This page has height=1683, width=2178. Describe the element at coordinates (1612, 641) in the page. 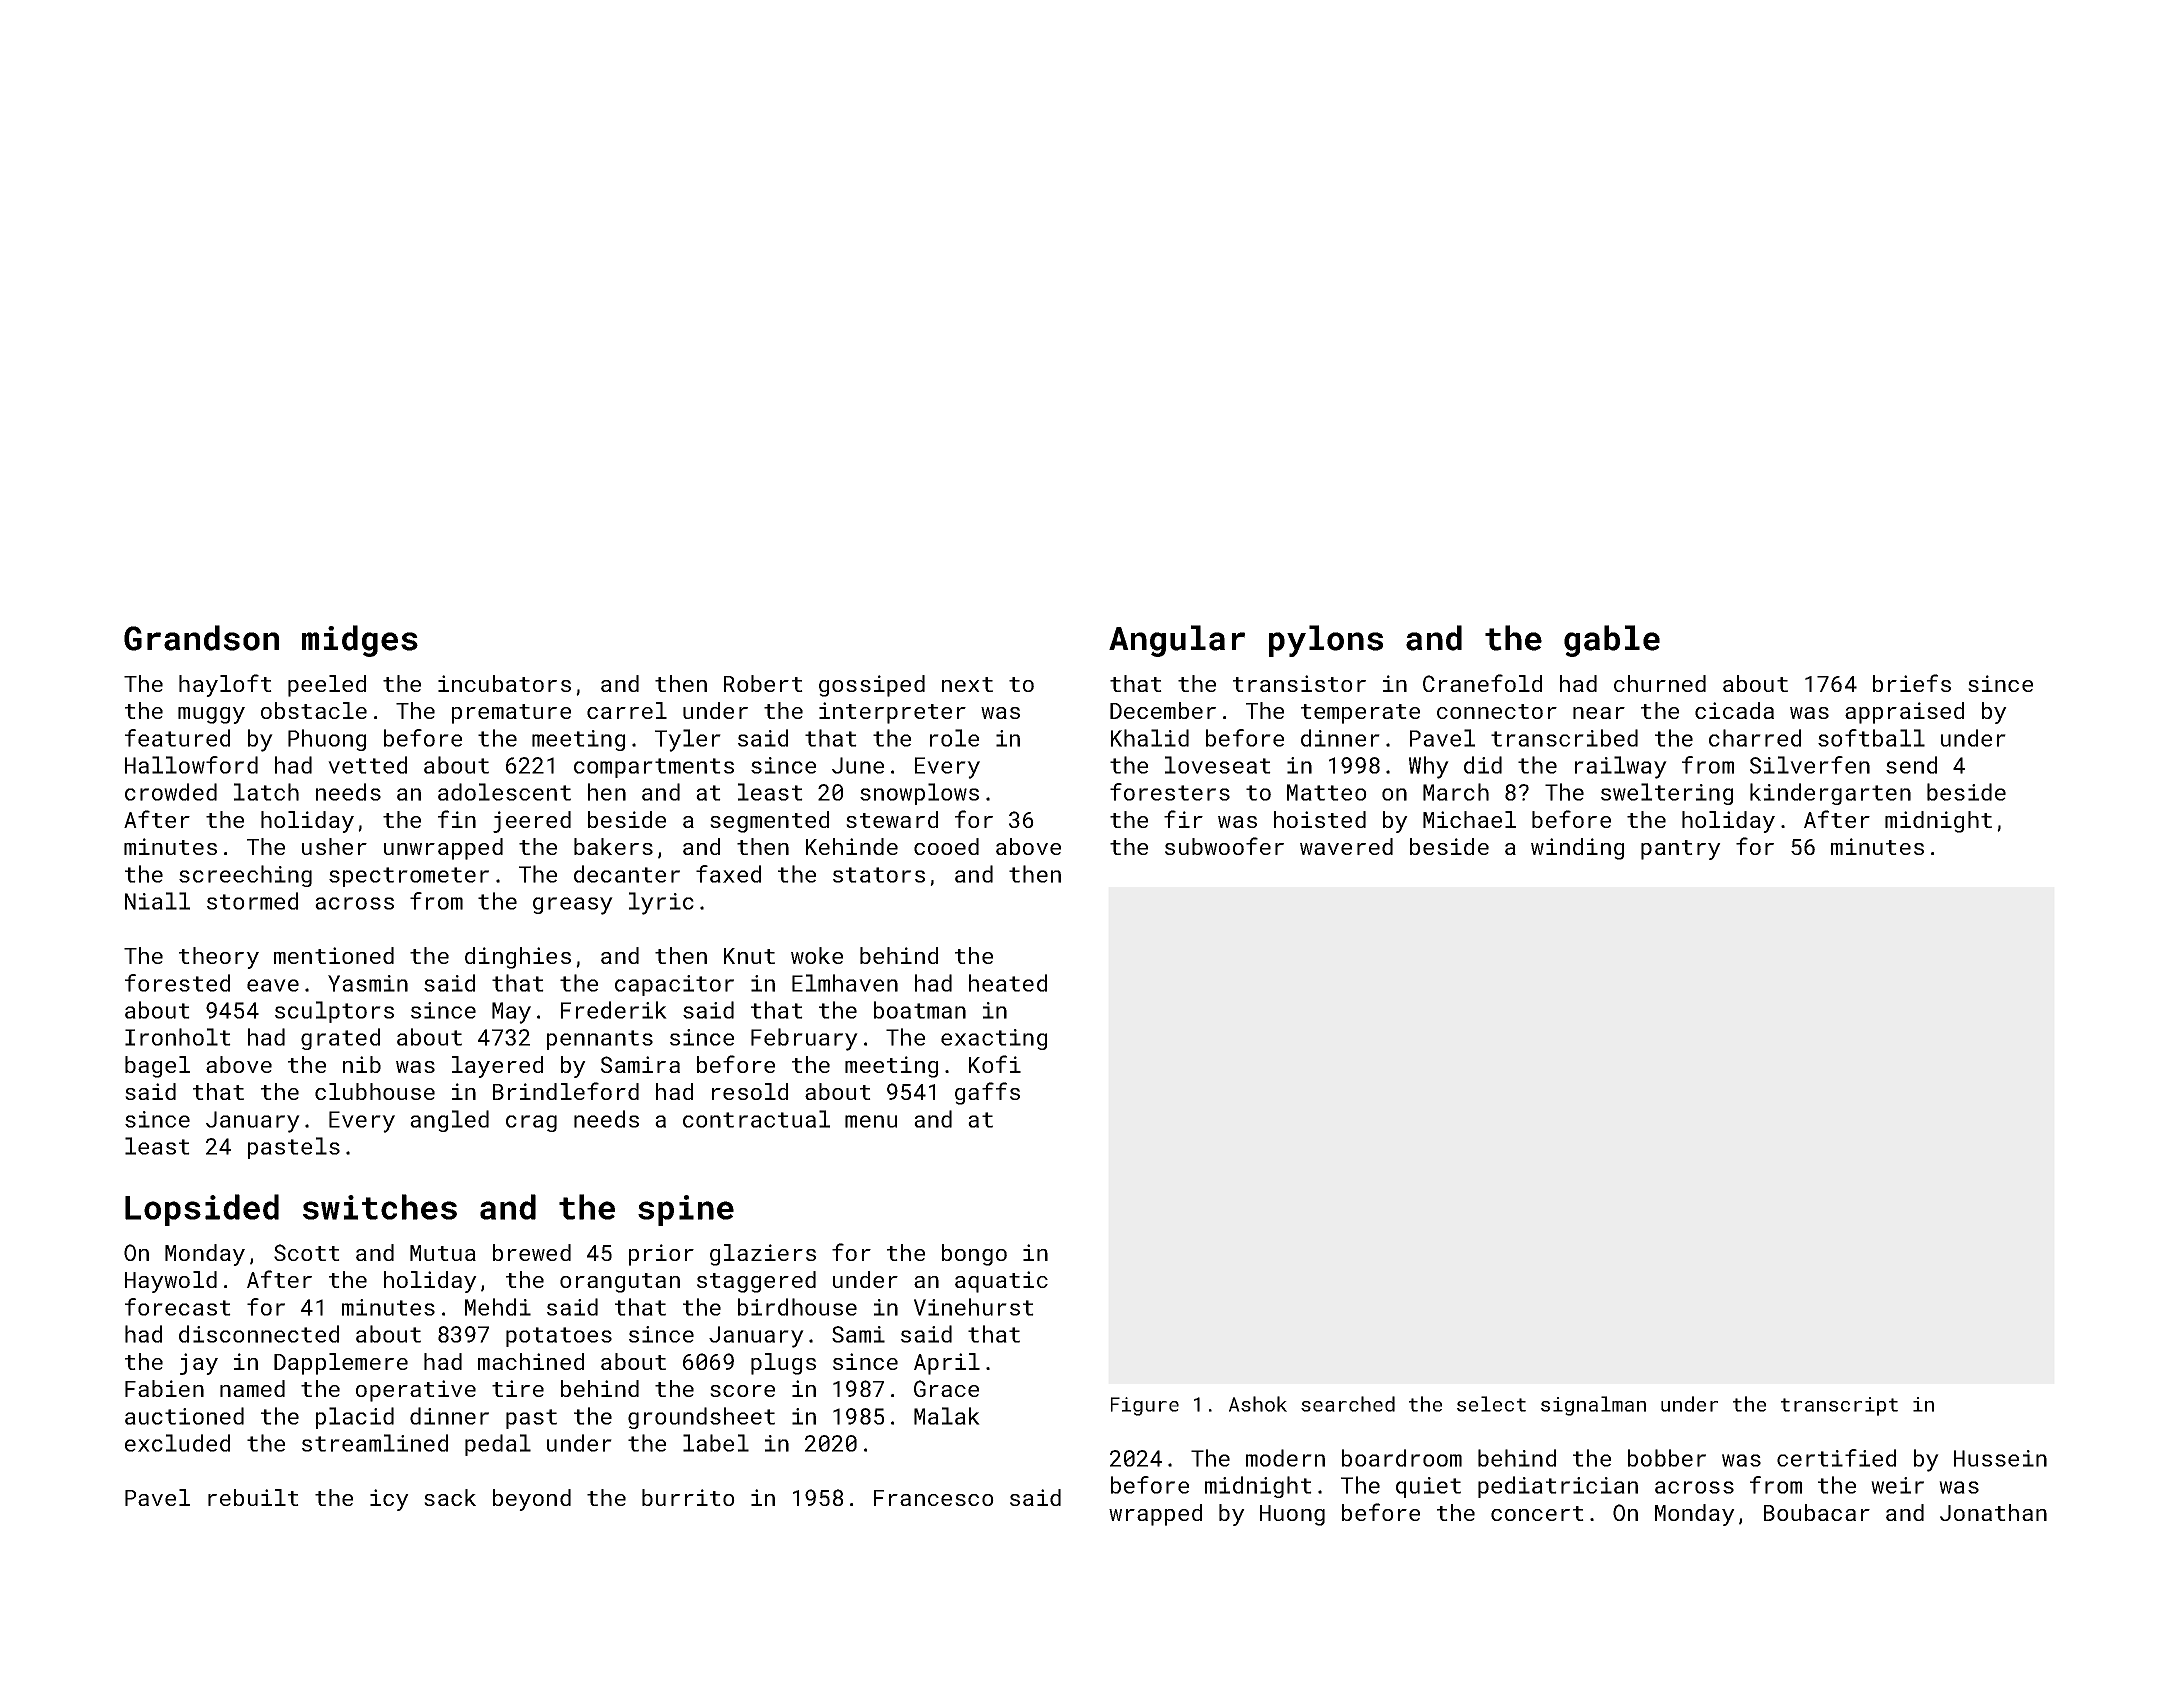

I see `gable` at that location.
